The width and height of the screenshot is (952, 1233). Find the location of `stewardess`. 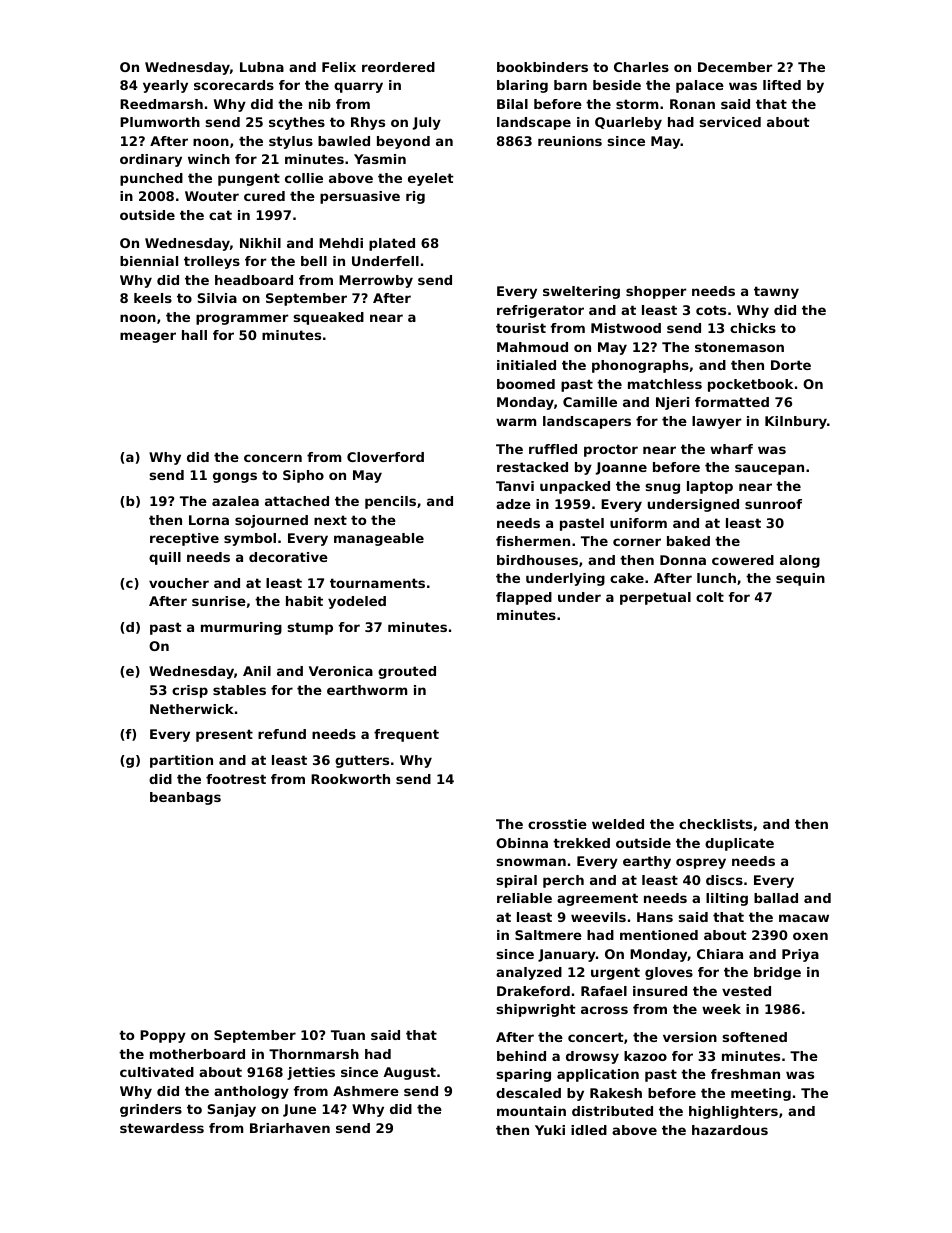

stewardess is located at coordinates (162, 1128).
